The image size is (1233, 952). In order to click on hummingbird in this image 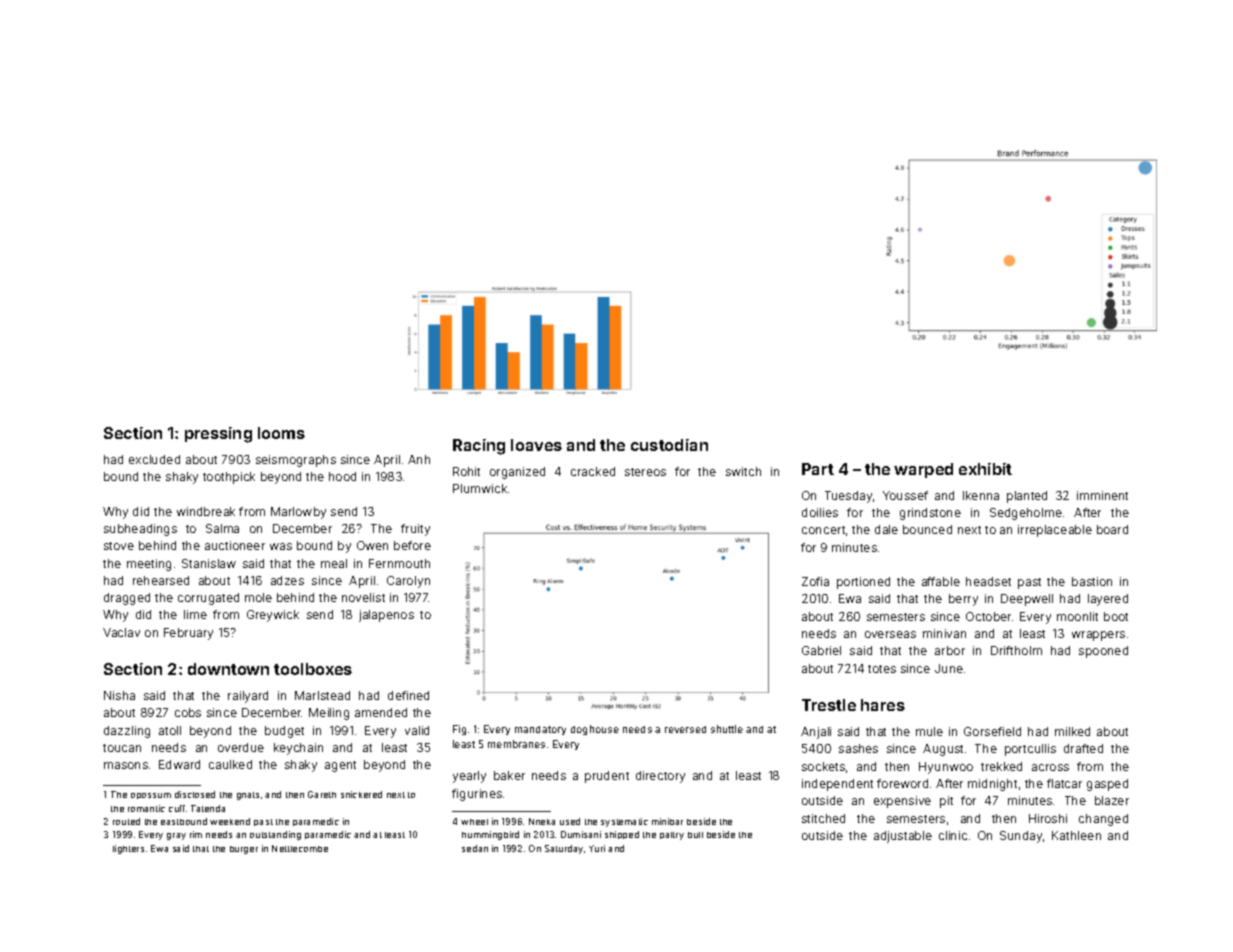, I will do `click(490, 835)`.
